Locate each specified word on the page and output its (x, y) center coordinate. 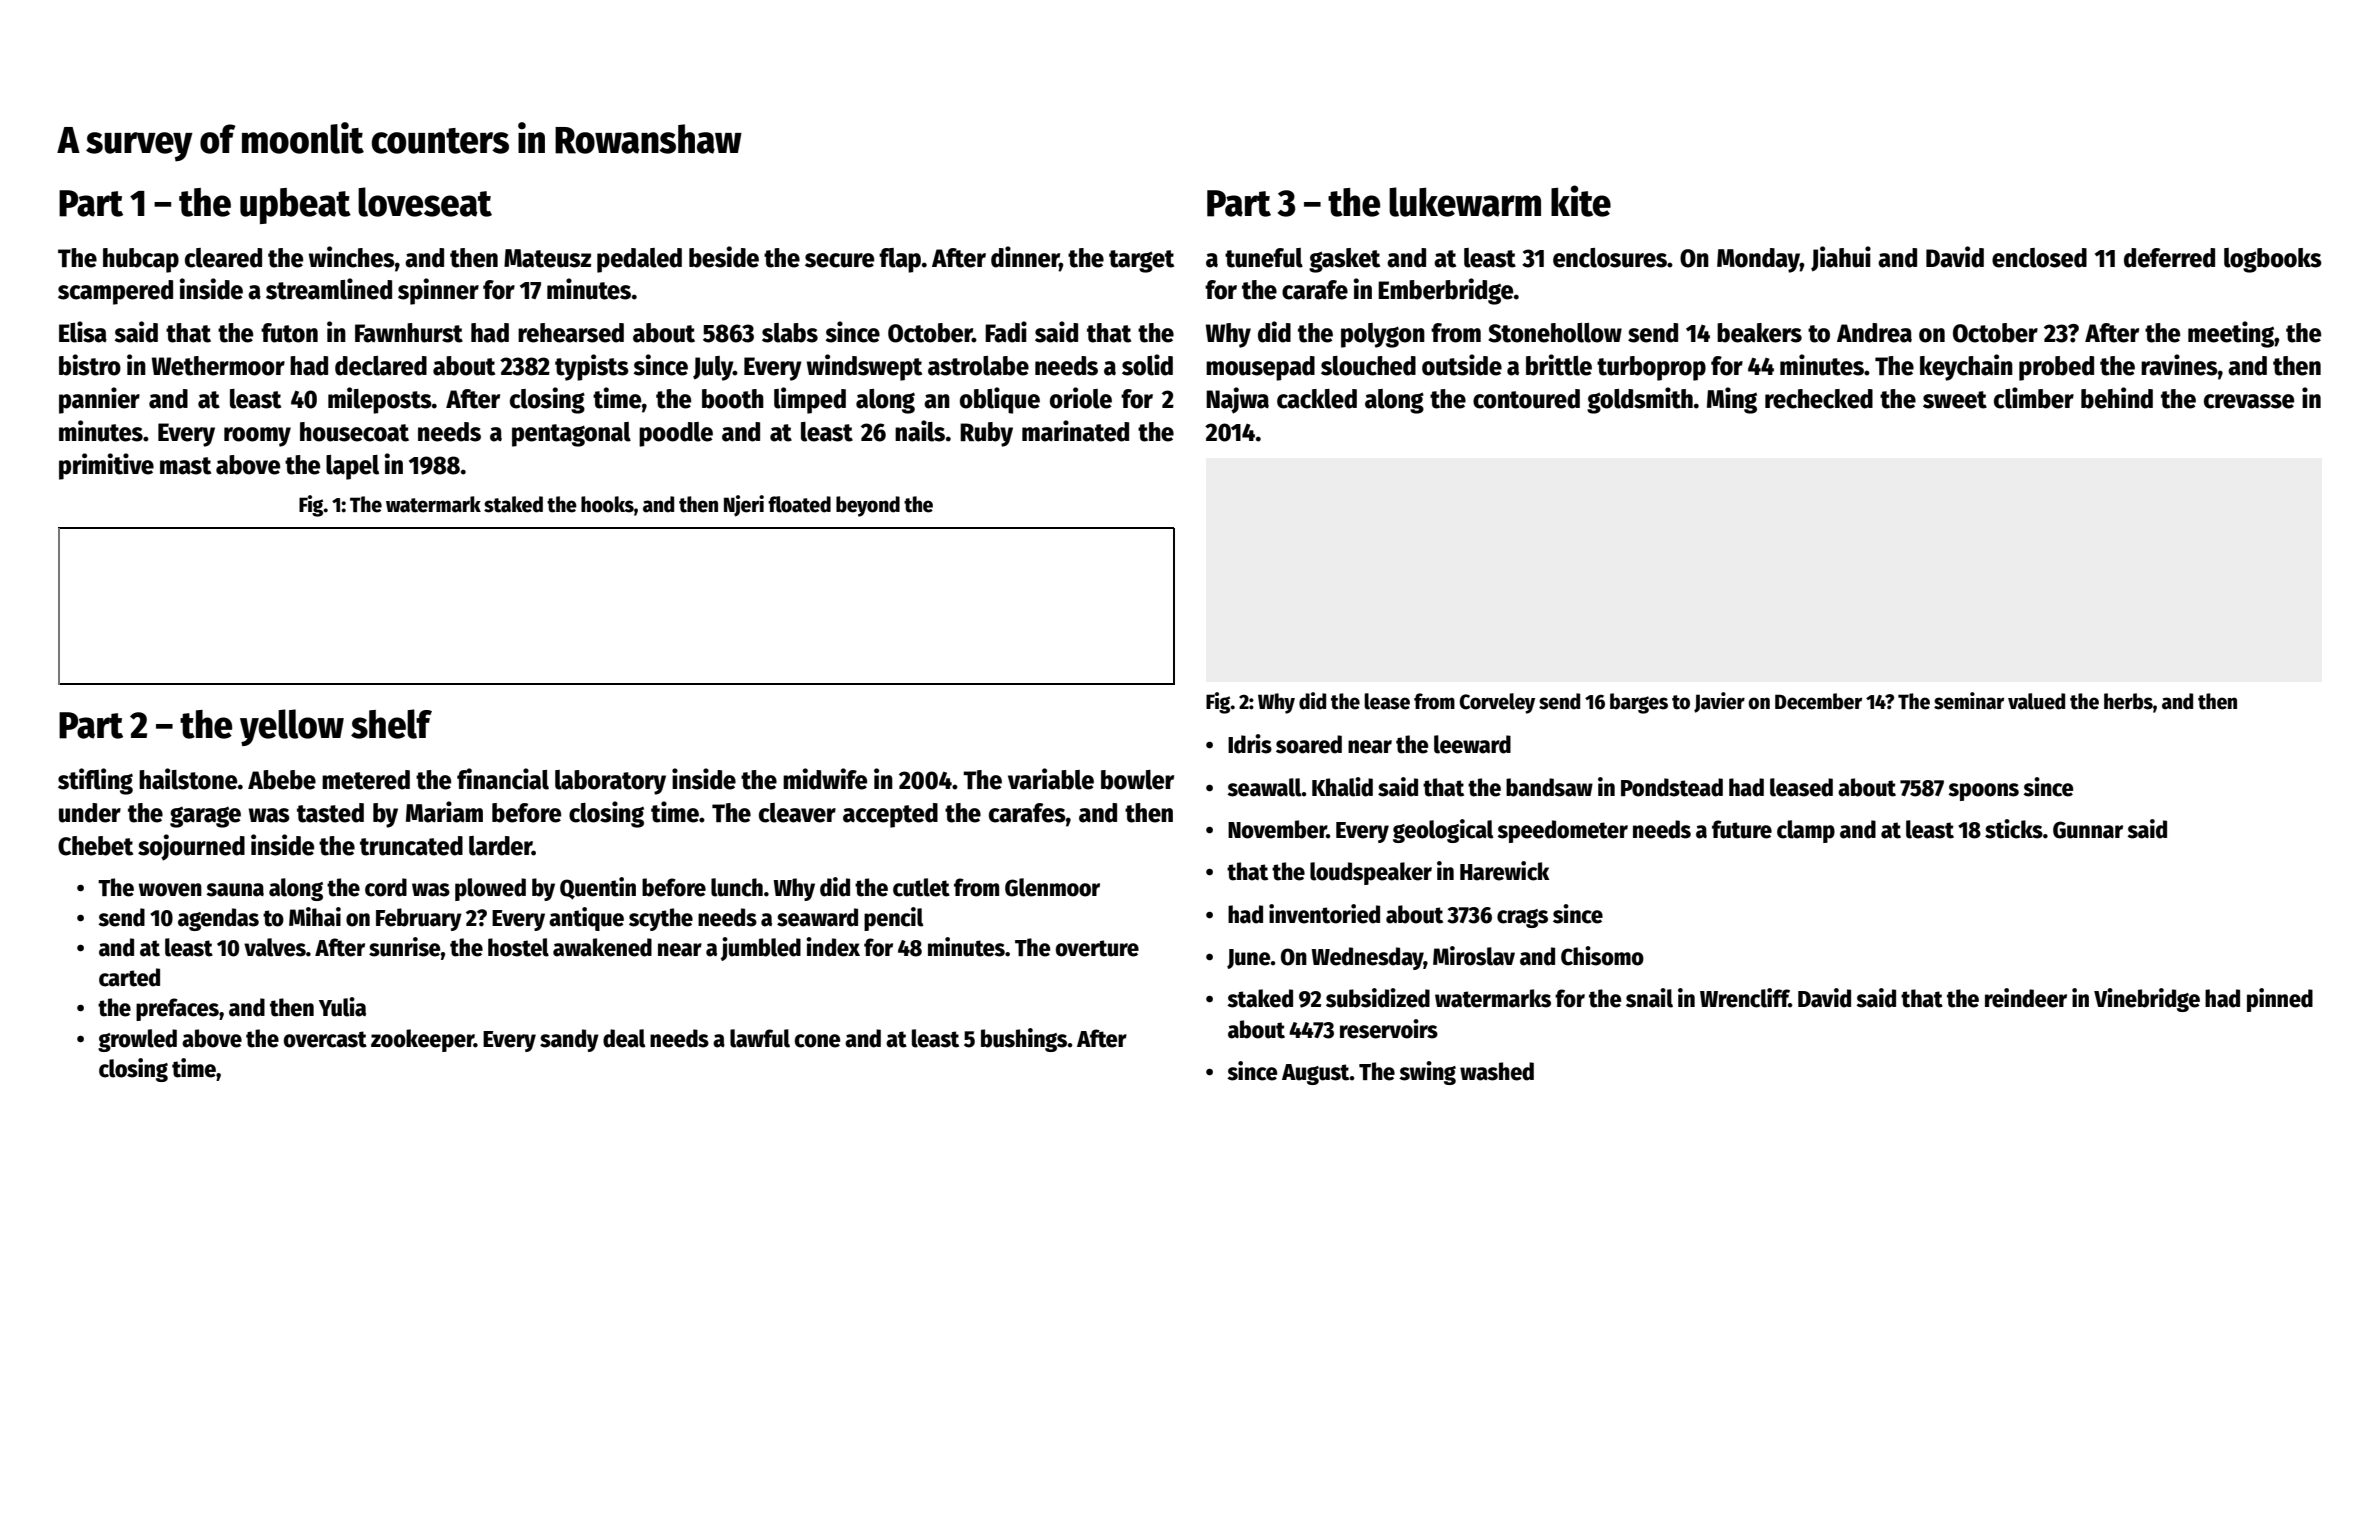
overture (1097, 948)
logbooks (2273, 260)
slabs (790, 333)
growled (137, 1040)
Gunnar (2088, 830)
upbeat (295, 206)
